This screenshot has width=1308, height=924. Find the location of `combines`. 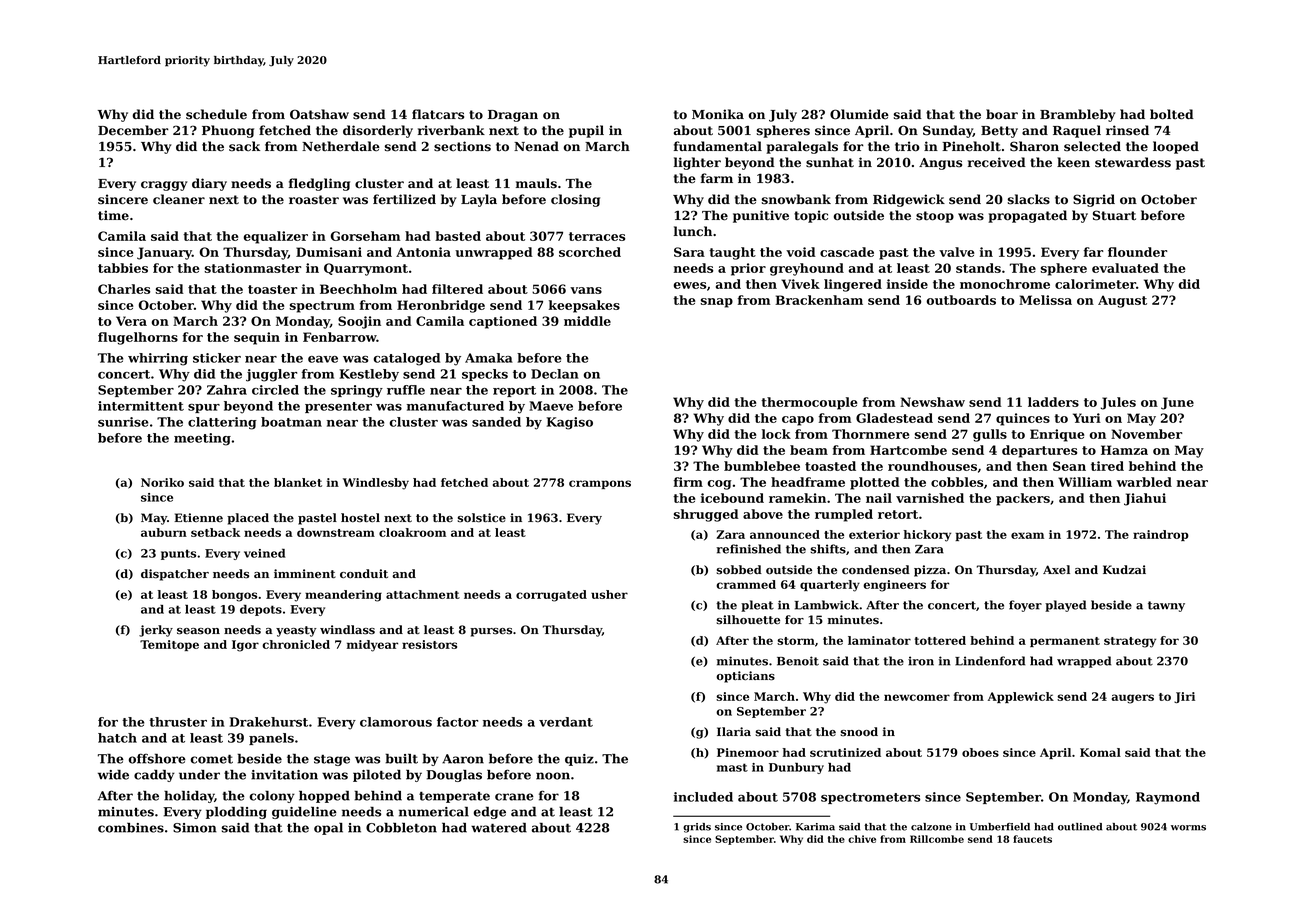

combines is located at coordinates (131, 828).
